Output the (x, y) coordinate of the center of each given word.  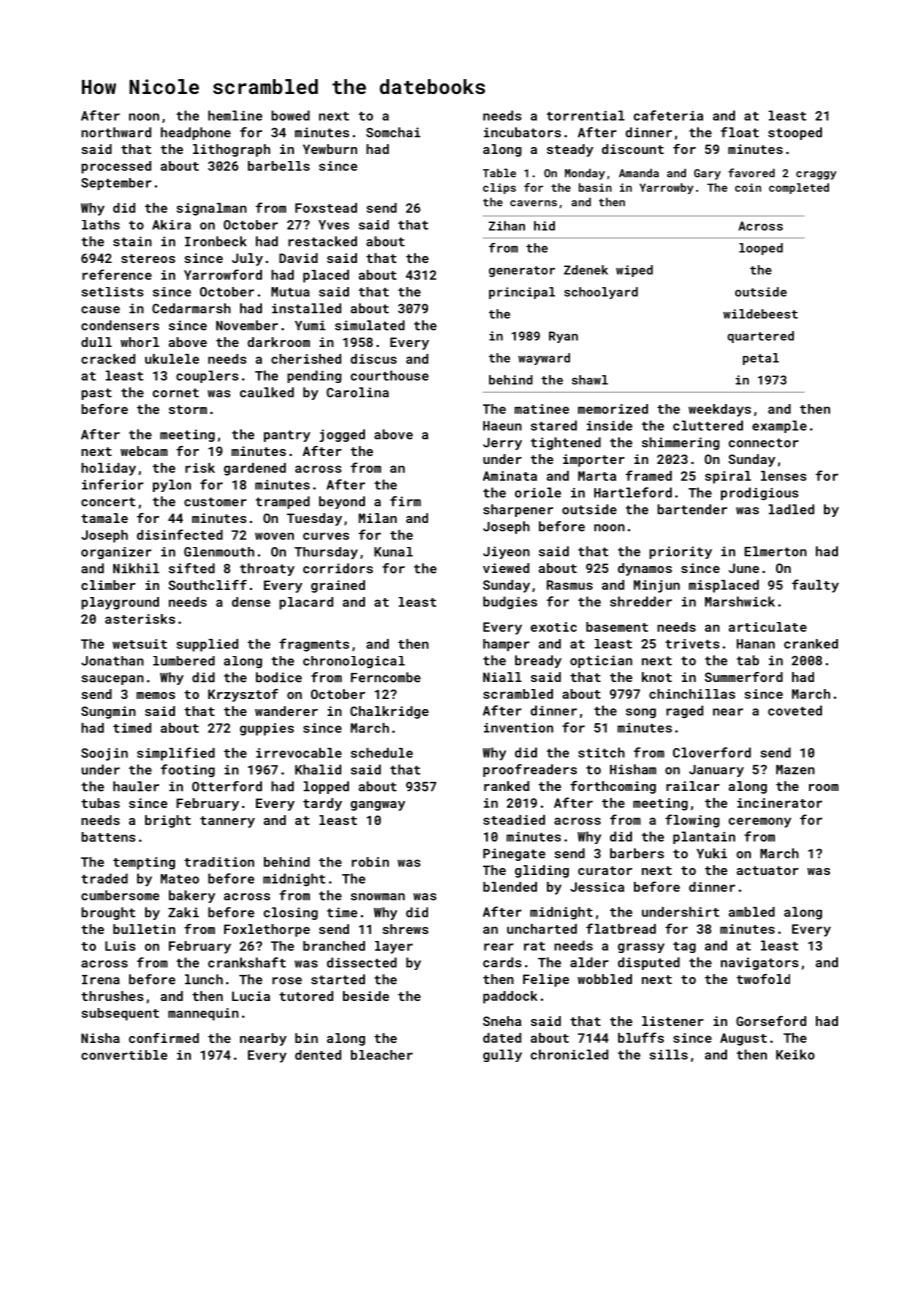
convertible (124, 1055)
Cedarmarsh (191, 308)
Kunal (393, 552)
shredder (641, 601)
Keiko (795, 1054)
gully (502, 1055)
